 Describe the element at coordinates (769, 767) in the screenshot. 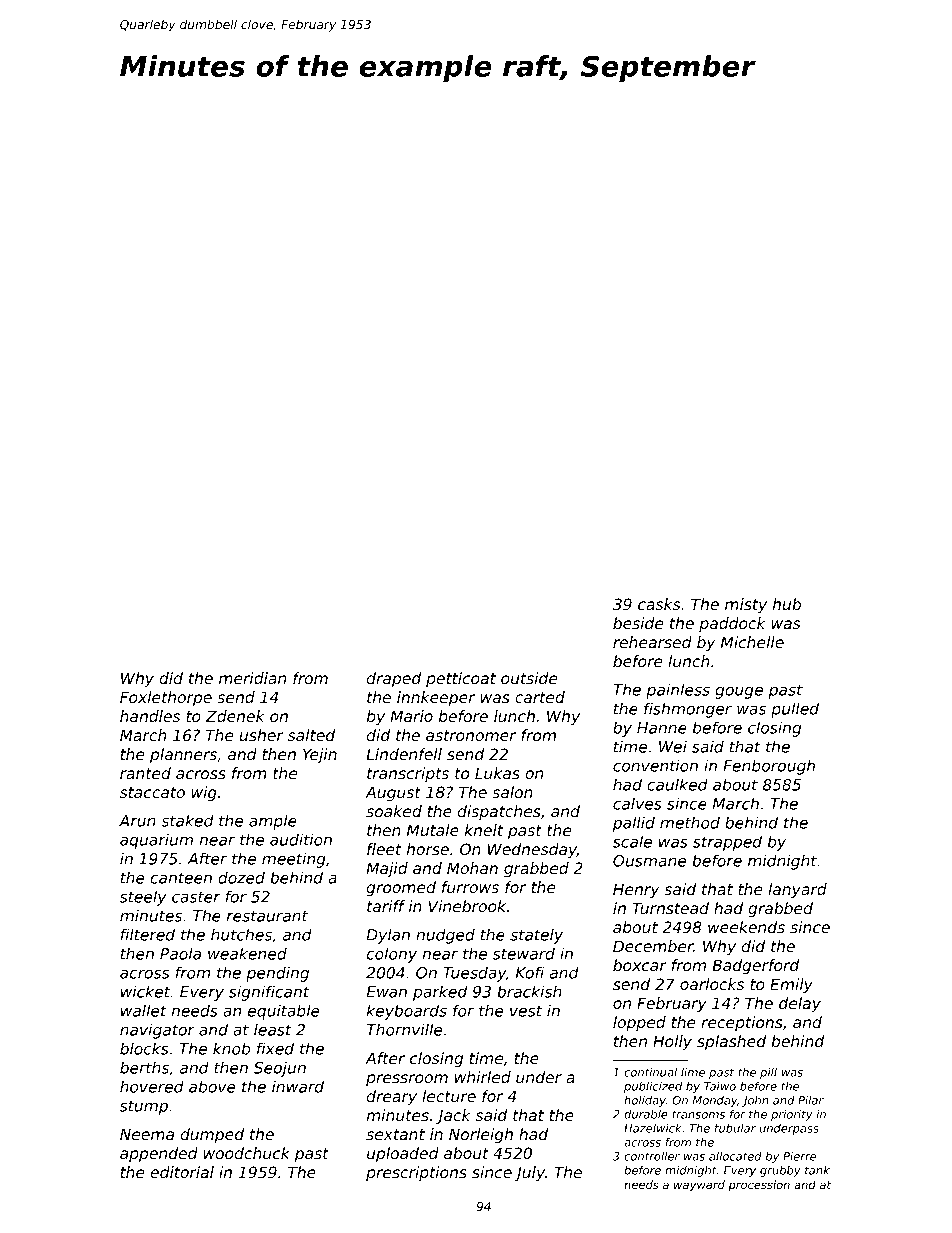

I see `Fenborough` at that location.
